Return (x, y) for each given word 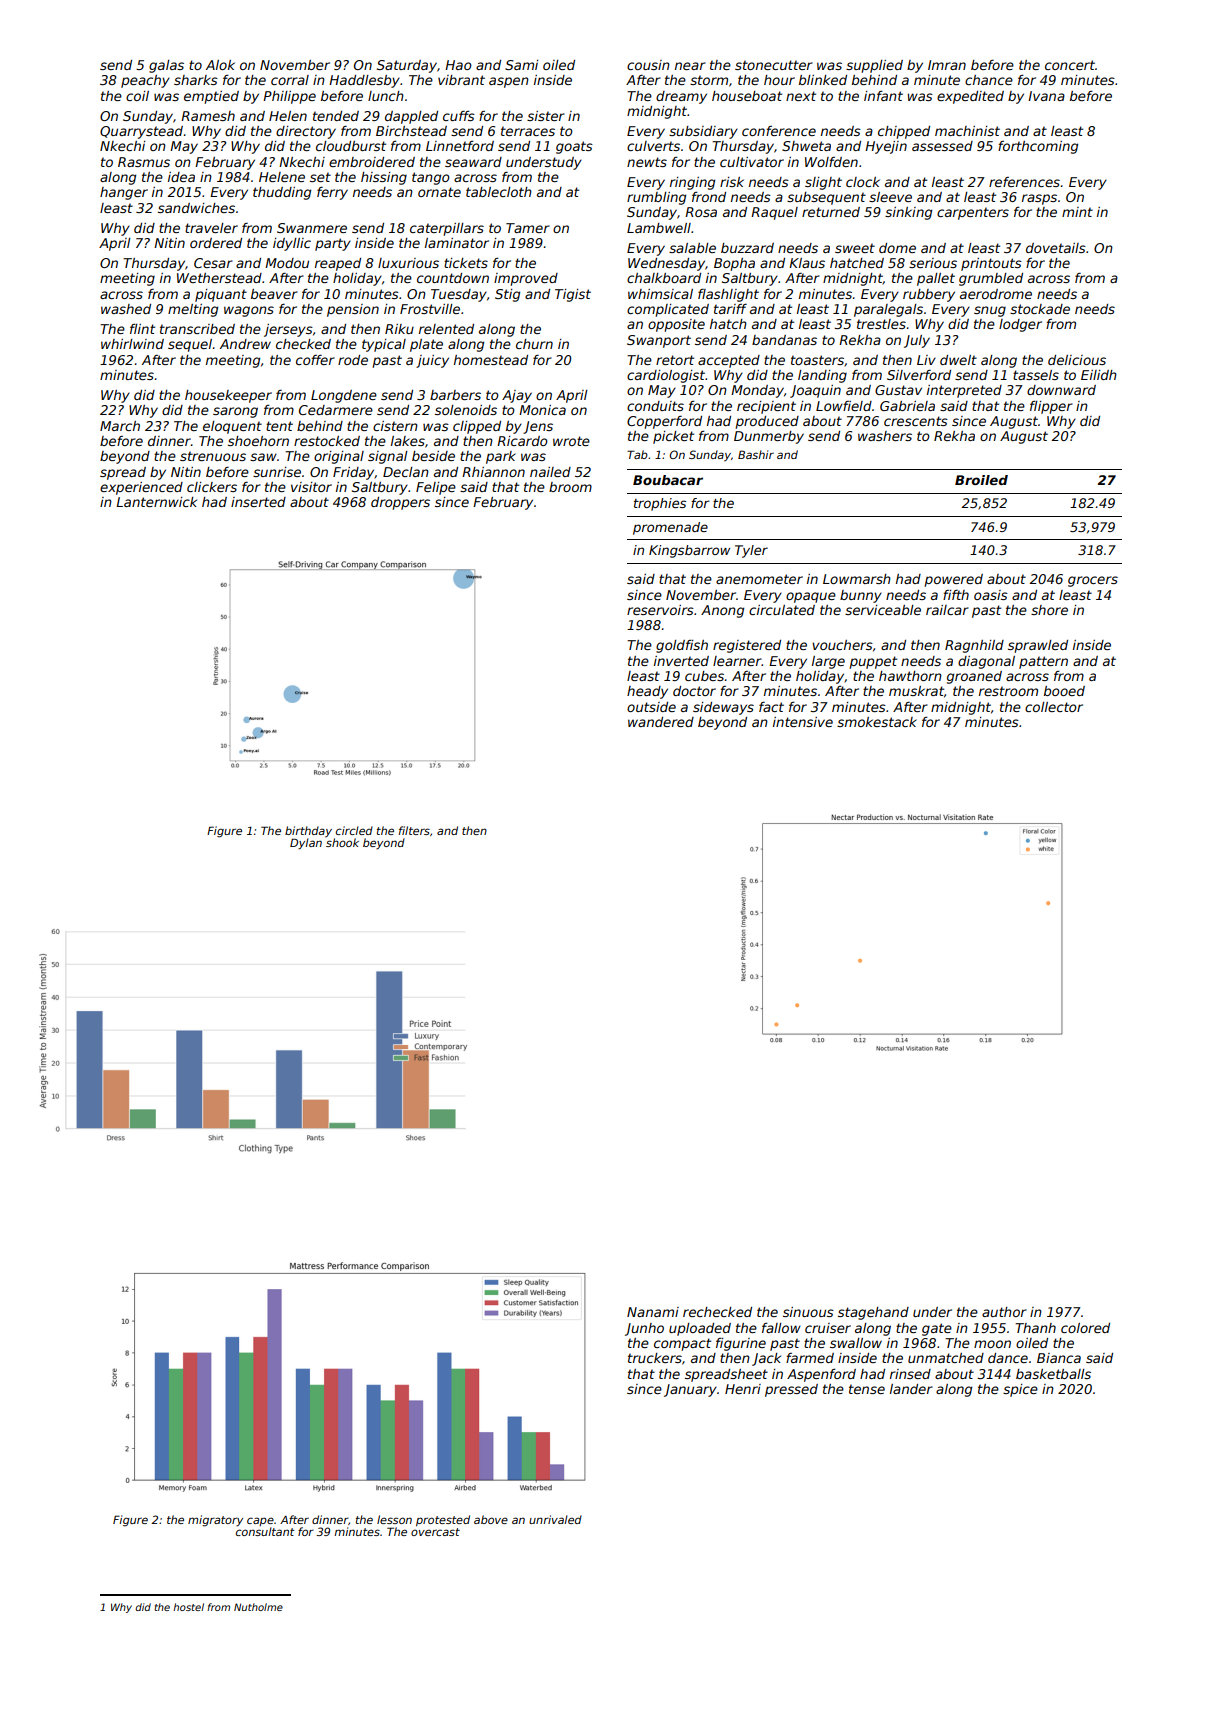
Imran (947, 65)
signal (388, 457)
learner (737, 661)
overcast (435, 1532)
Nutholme (258, 1607)
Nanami (653, 1312)
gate (937, 1329)
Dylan (306, 843)
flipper (1051, 407)
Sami (521, 65)
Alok (220, 65)
